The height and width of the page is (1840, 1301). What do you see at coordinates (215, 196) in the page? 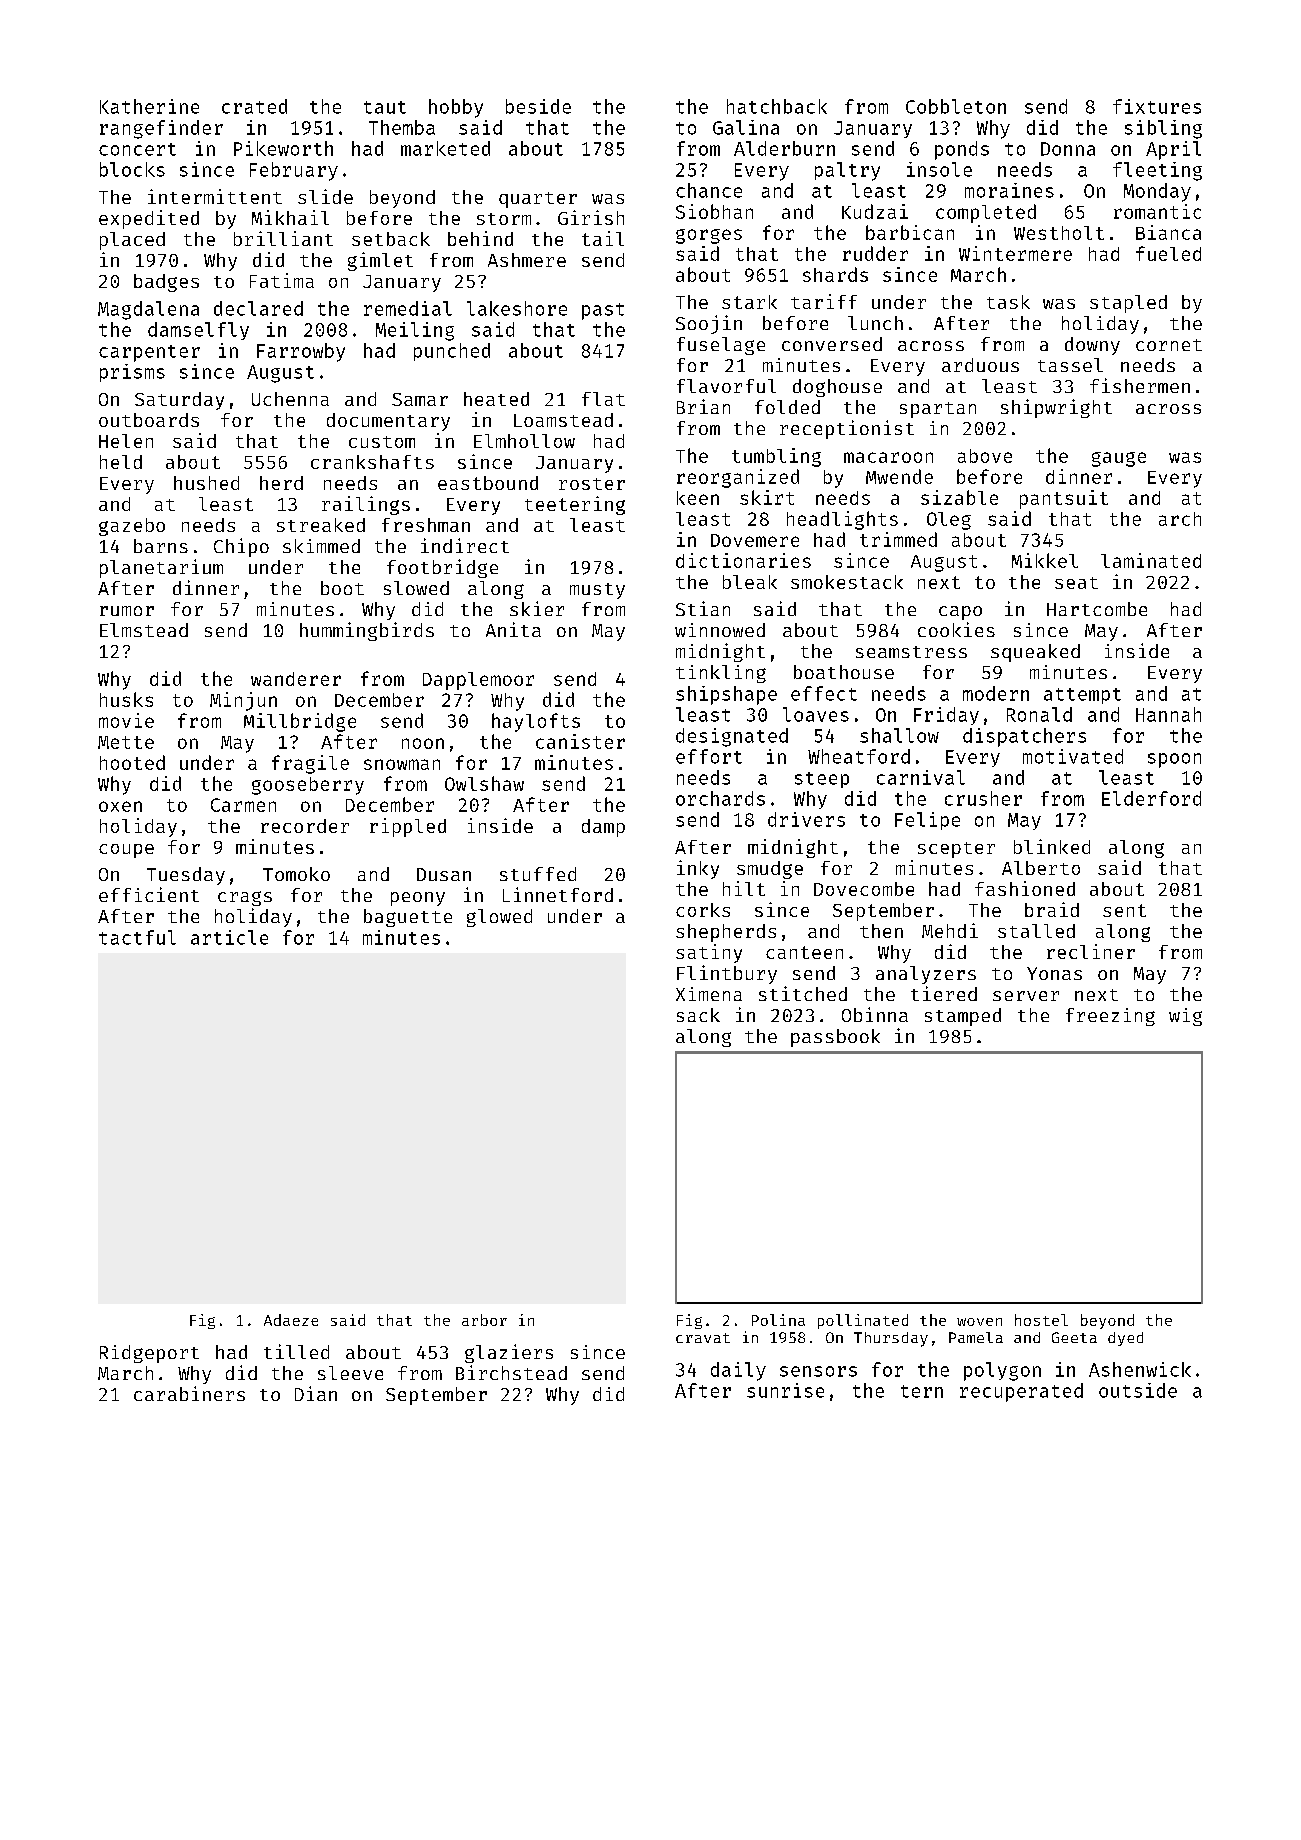
I see `intermittent` at bounding box center [215, 196].
